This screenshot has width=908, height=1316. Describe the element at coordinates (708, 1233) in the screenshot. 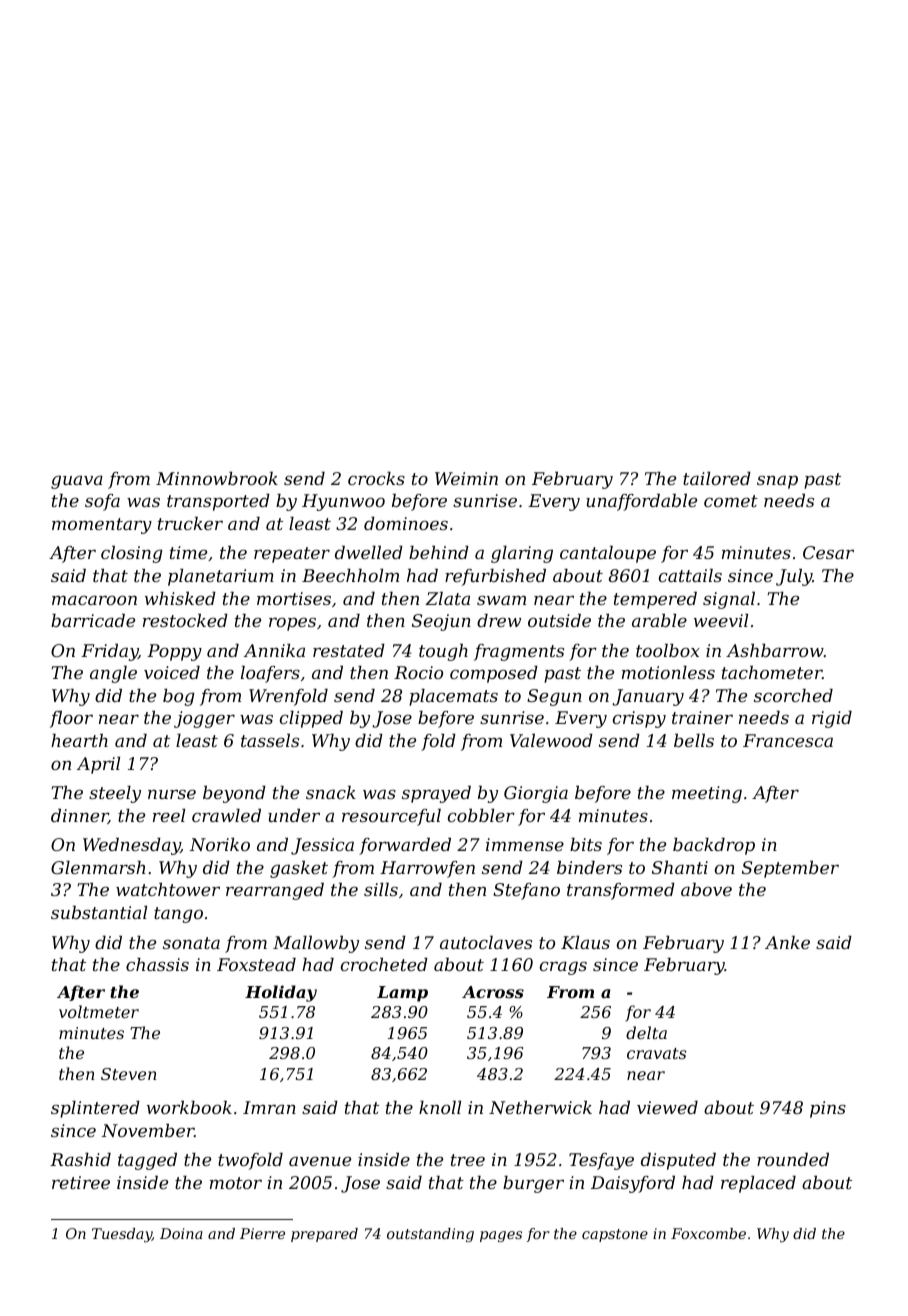

I see `Foxcombe` at that location.
